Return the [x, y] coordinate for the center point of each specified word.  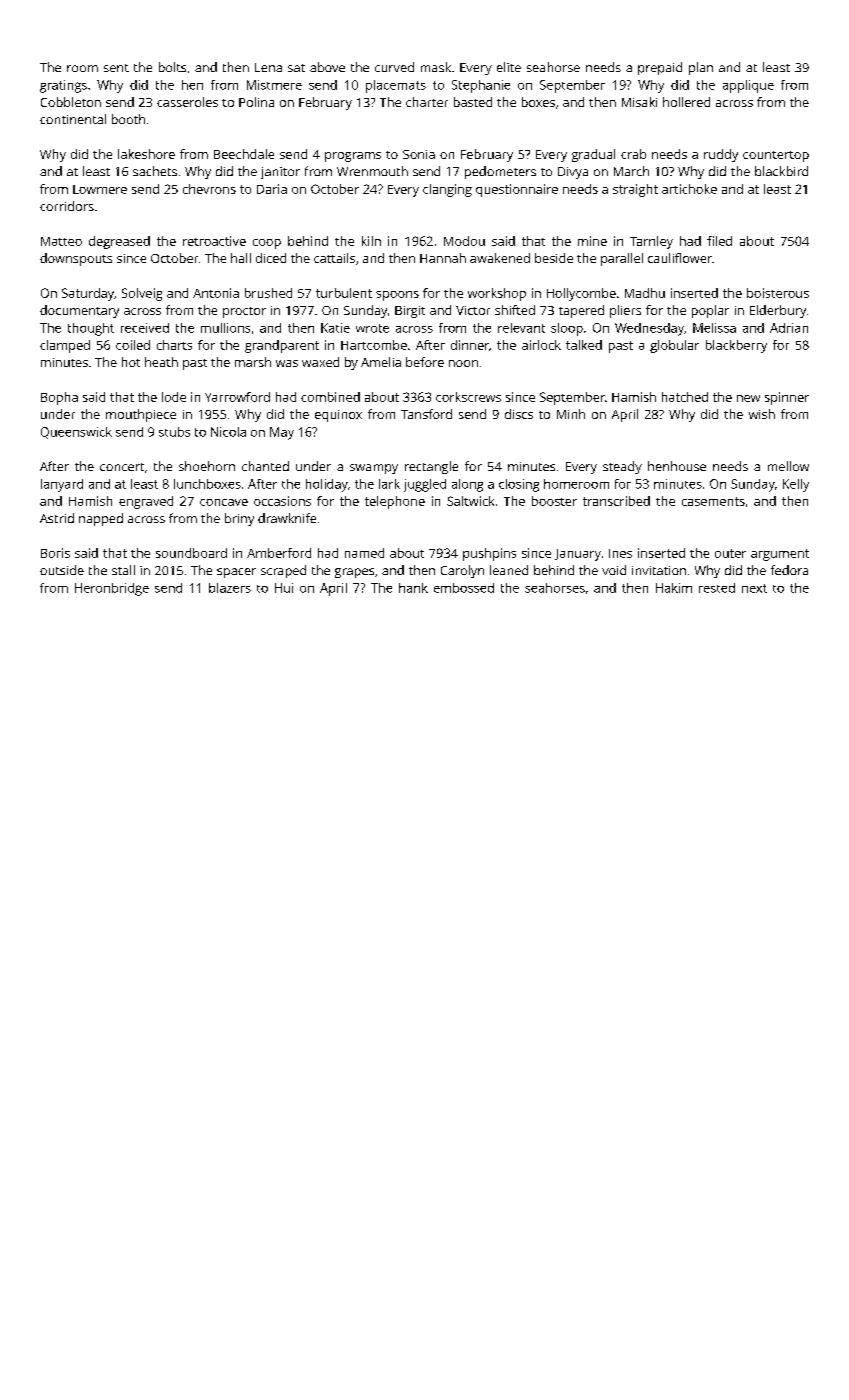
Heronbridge [112, 589]
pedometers [500, 172]
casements [713, 501]
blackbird [781, 171]
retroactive [214, 241]
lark [389, 484]
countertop [776, 156]
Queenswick [76, 433]
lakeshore [146, 154]
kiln [371, 241]
